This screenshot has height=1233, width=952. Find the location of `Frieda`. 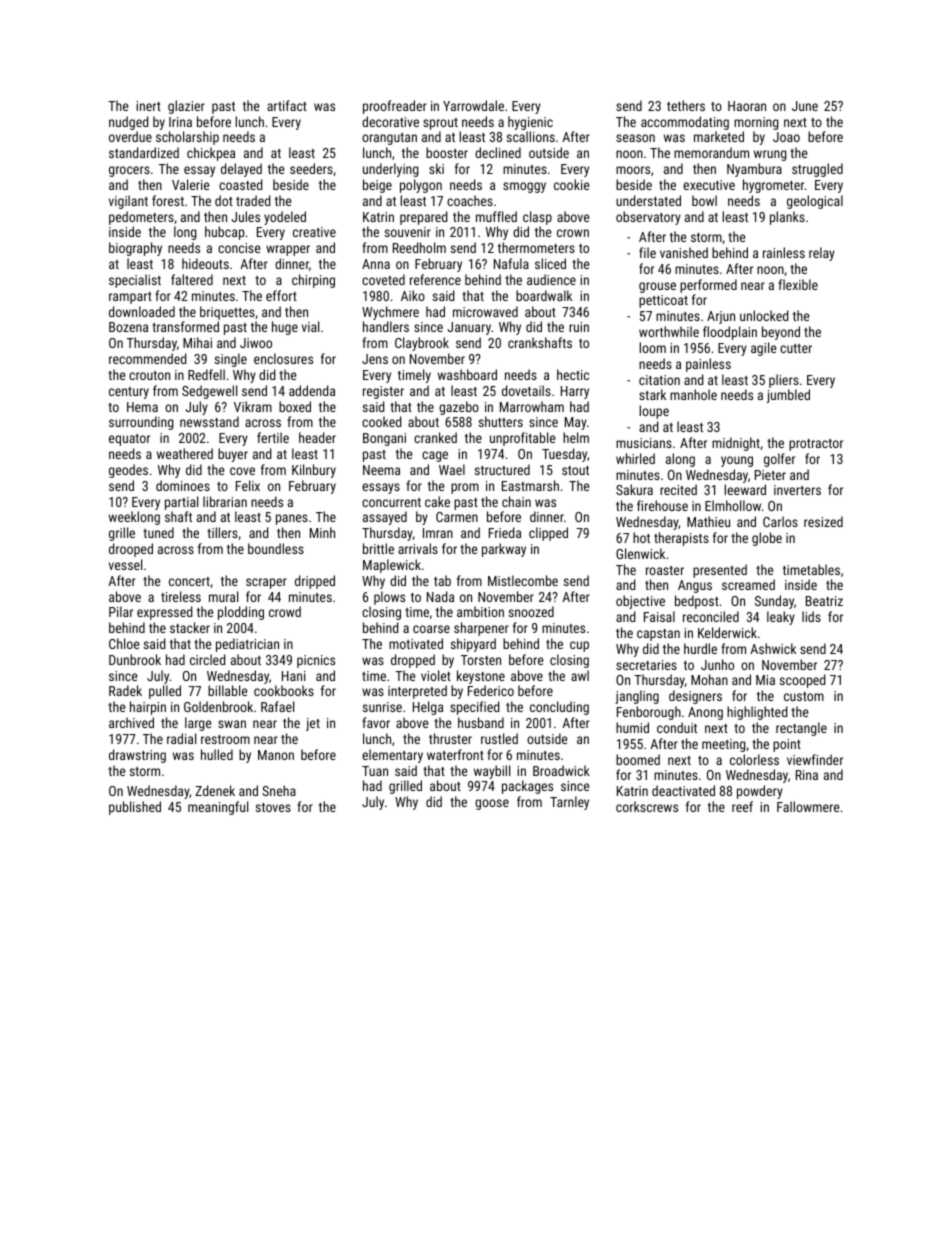

Frieda is located at coordinates (505, 532).
